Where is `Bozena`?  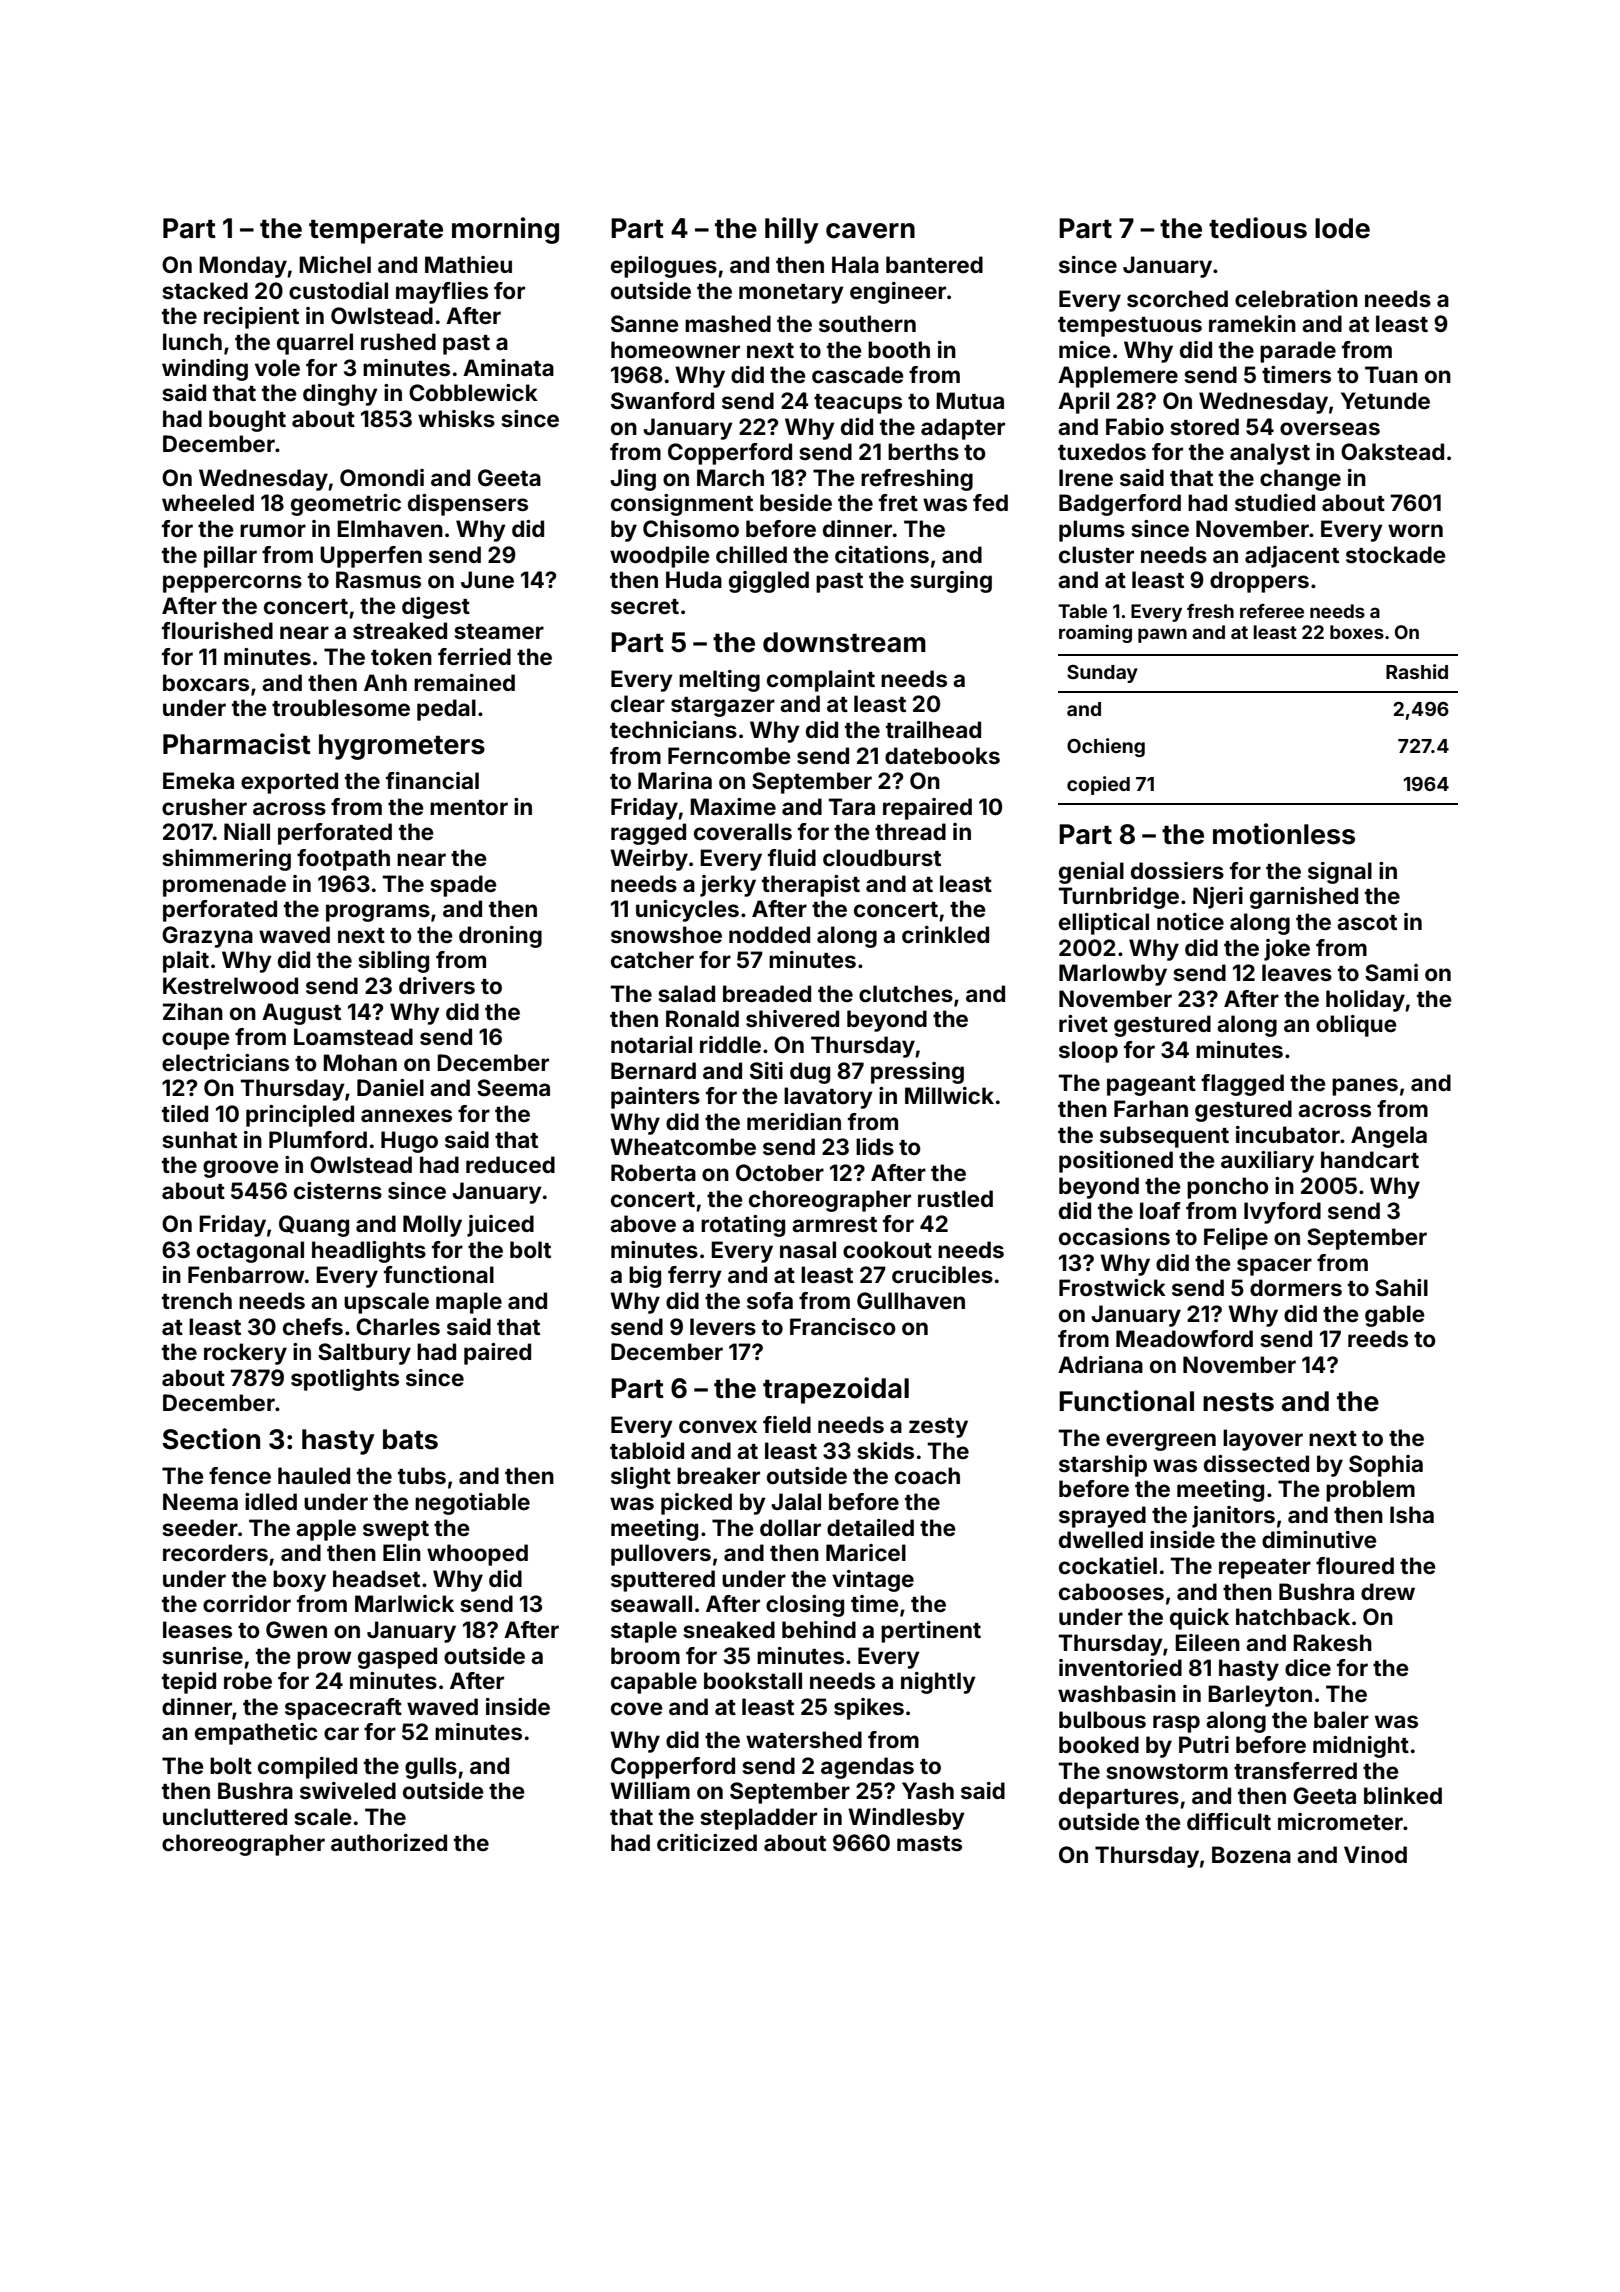
Bozena is located at coordinates (1251, 1854).
